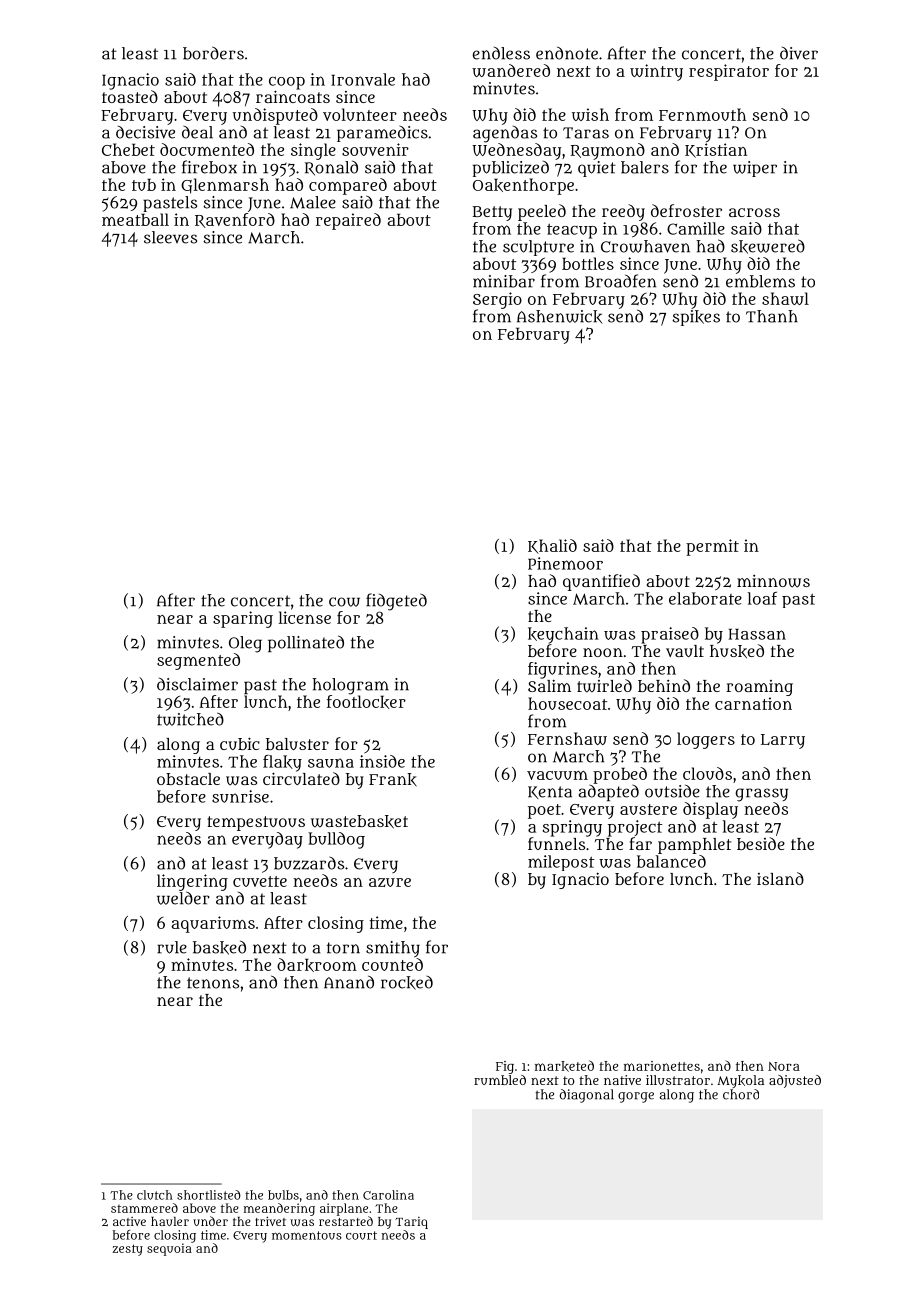  I want to click on marionettes, so click(662, 1066).
